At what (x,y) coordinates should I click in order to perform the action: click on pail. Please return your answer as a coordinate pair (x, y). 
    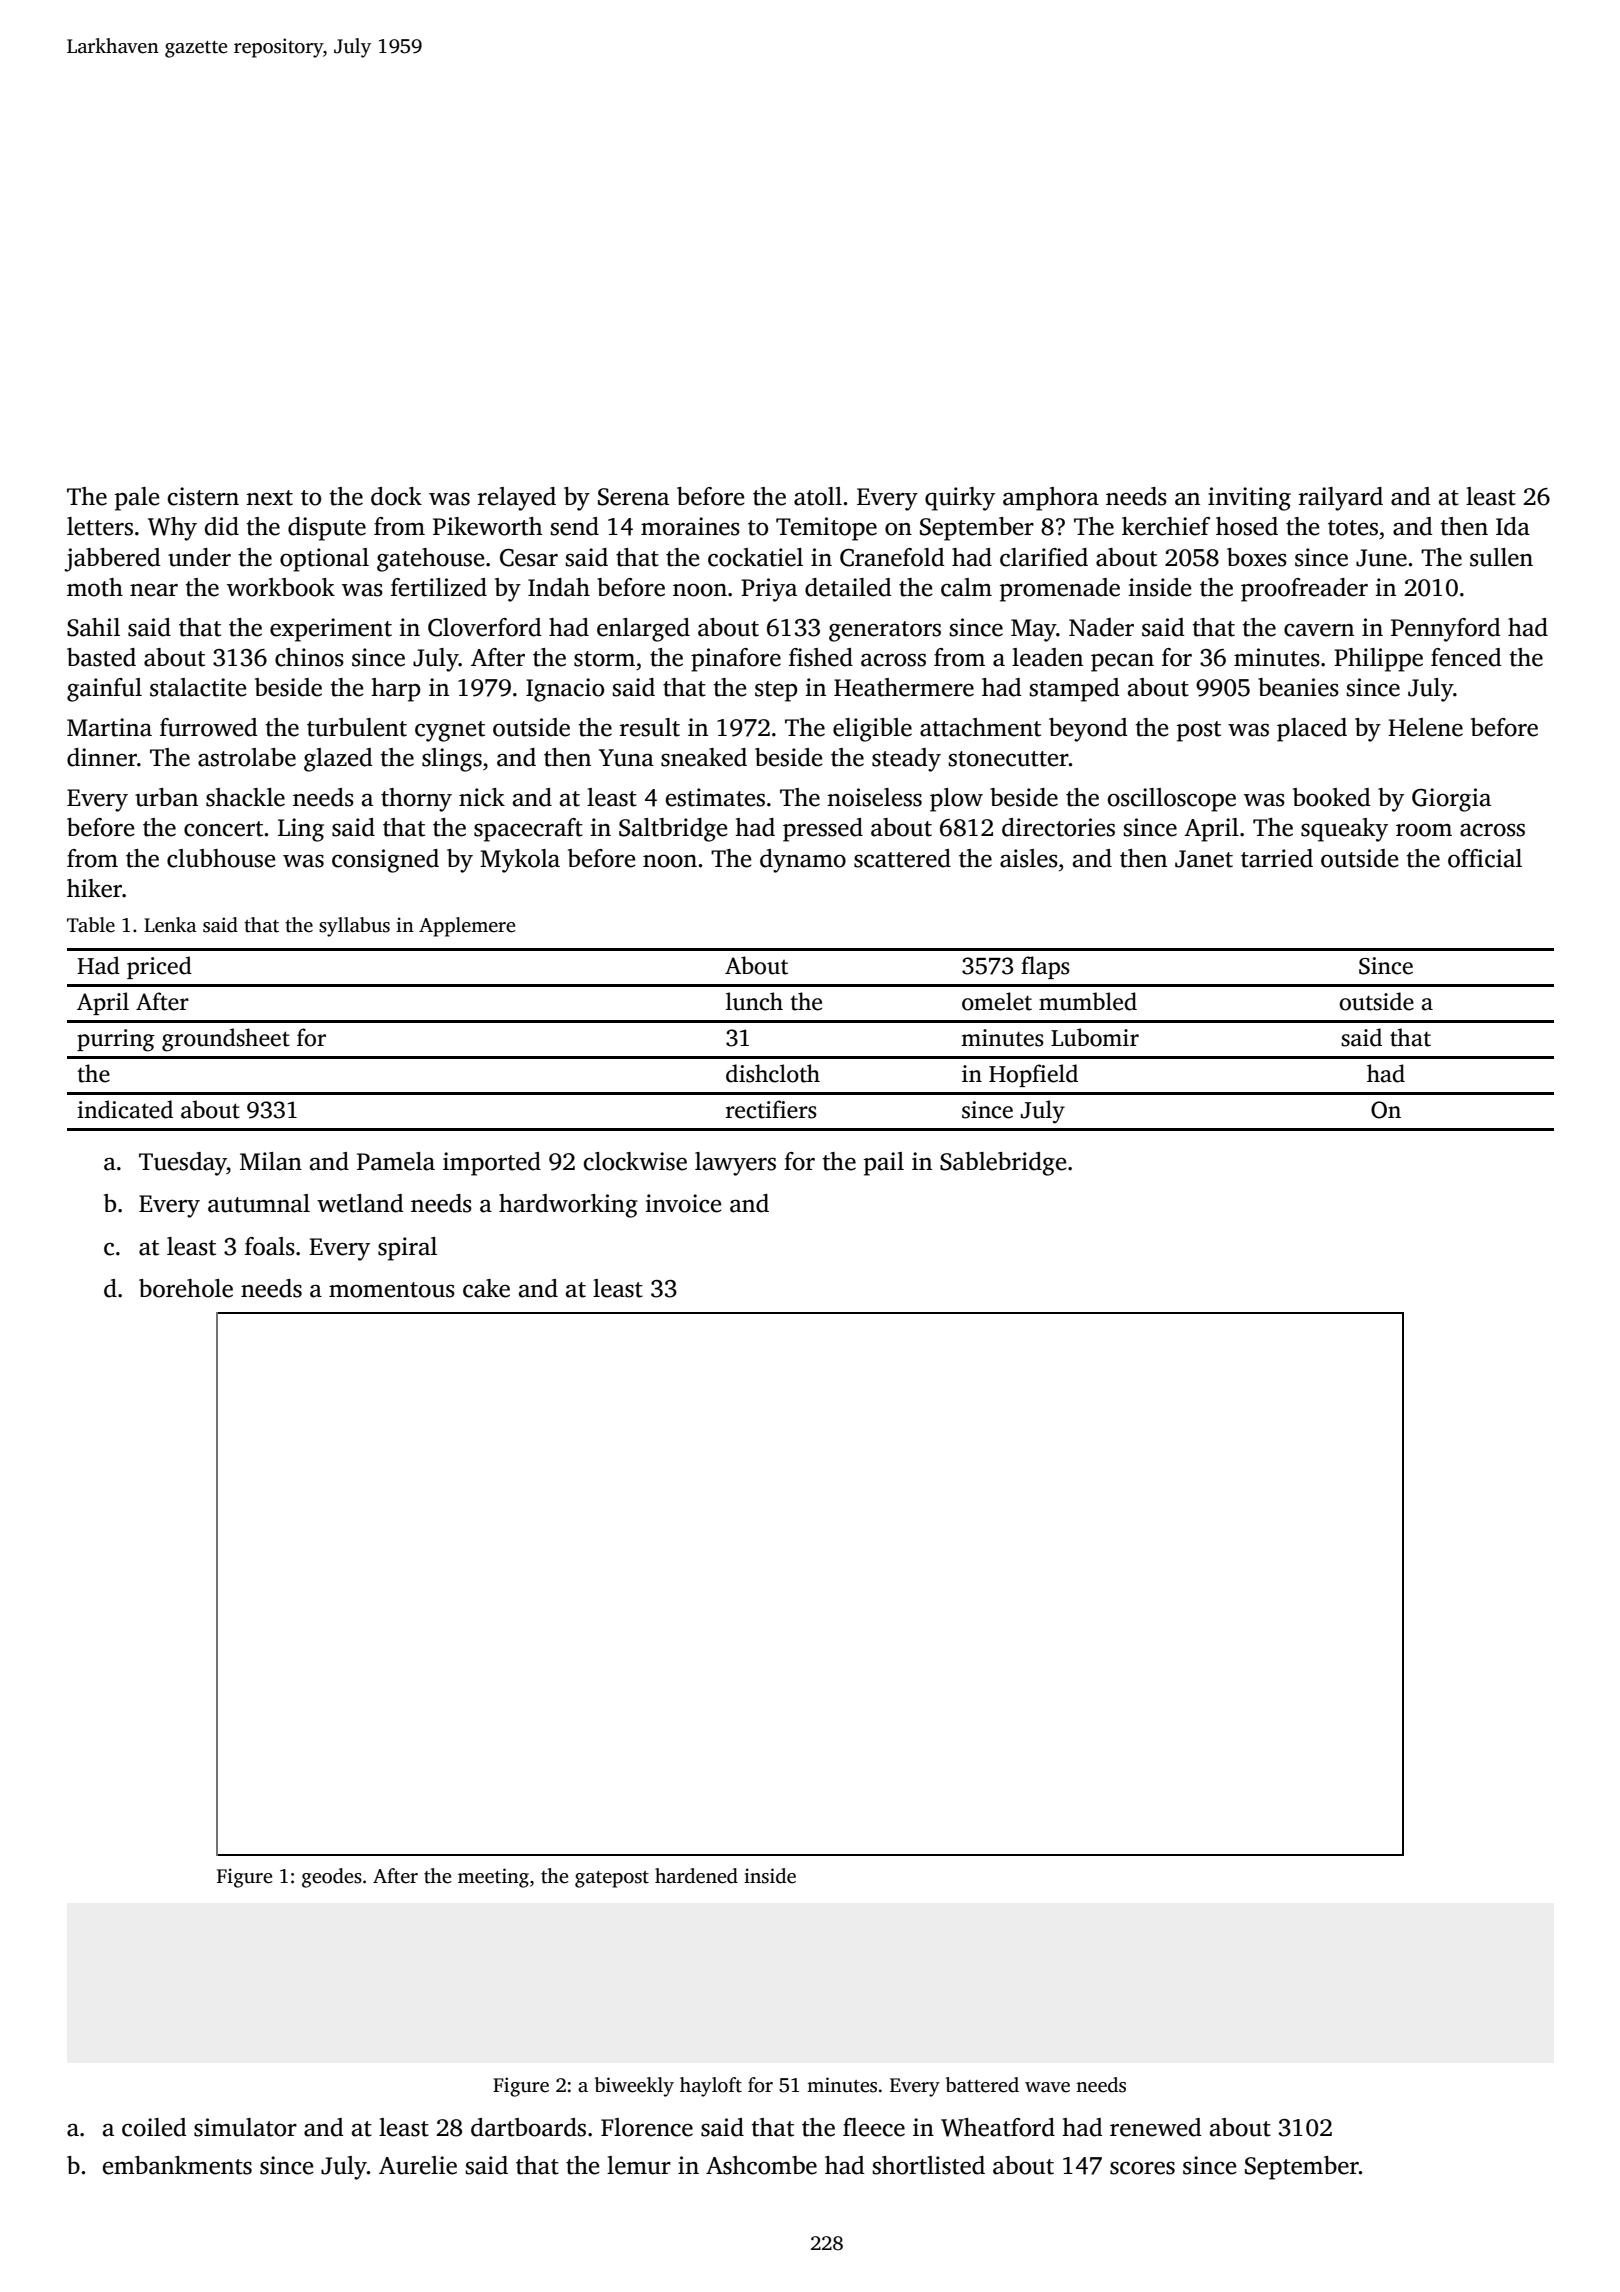
    Looking at the image, I should click on (884, 1164).
